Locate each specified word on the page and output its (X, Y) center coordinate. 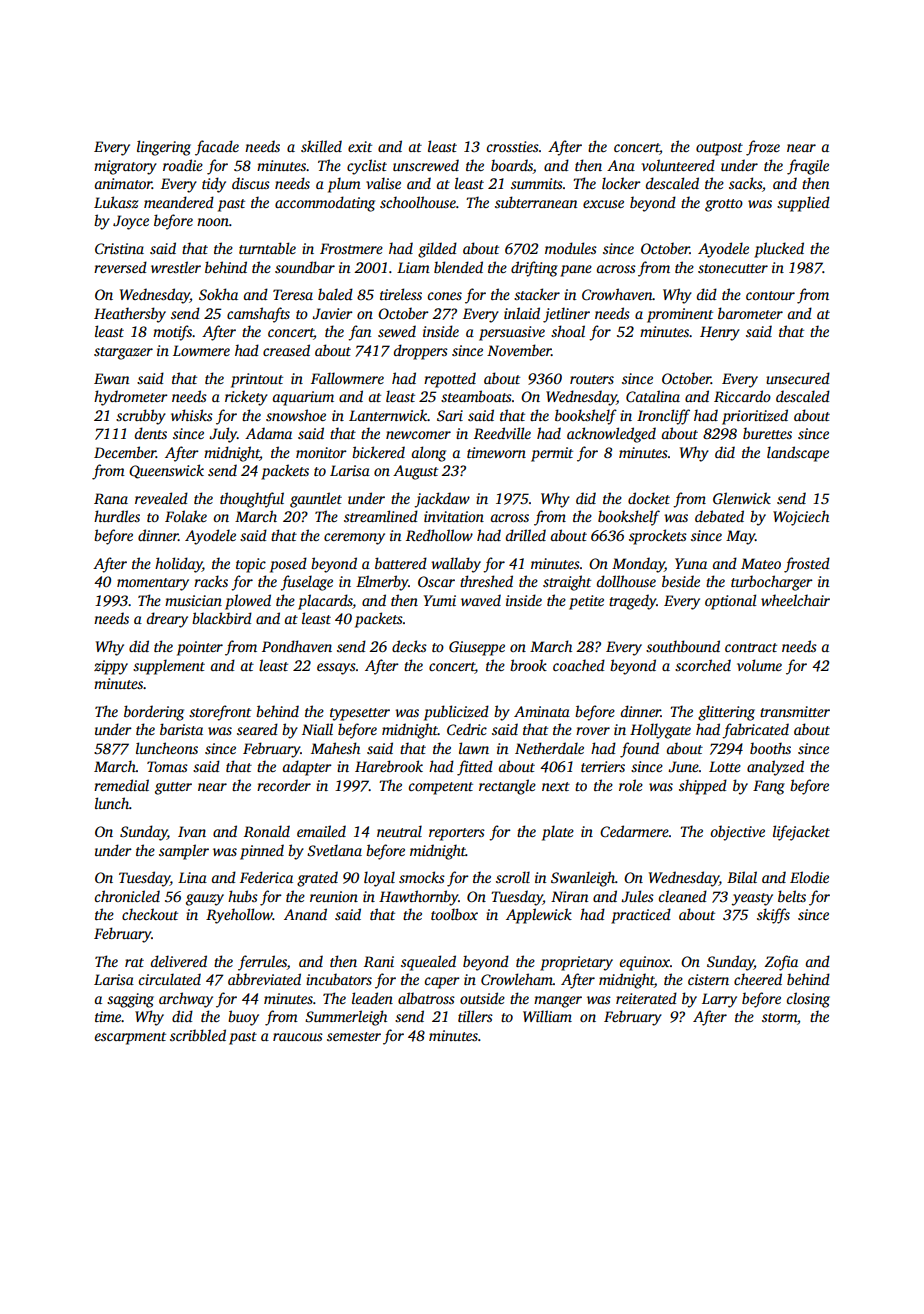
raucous (298, 1037)
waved (481, 600)
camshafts (258, 315)
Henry (720, 333)
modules (571, 248)
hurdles (117, 516)
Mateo (761, 563)
